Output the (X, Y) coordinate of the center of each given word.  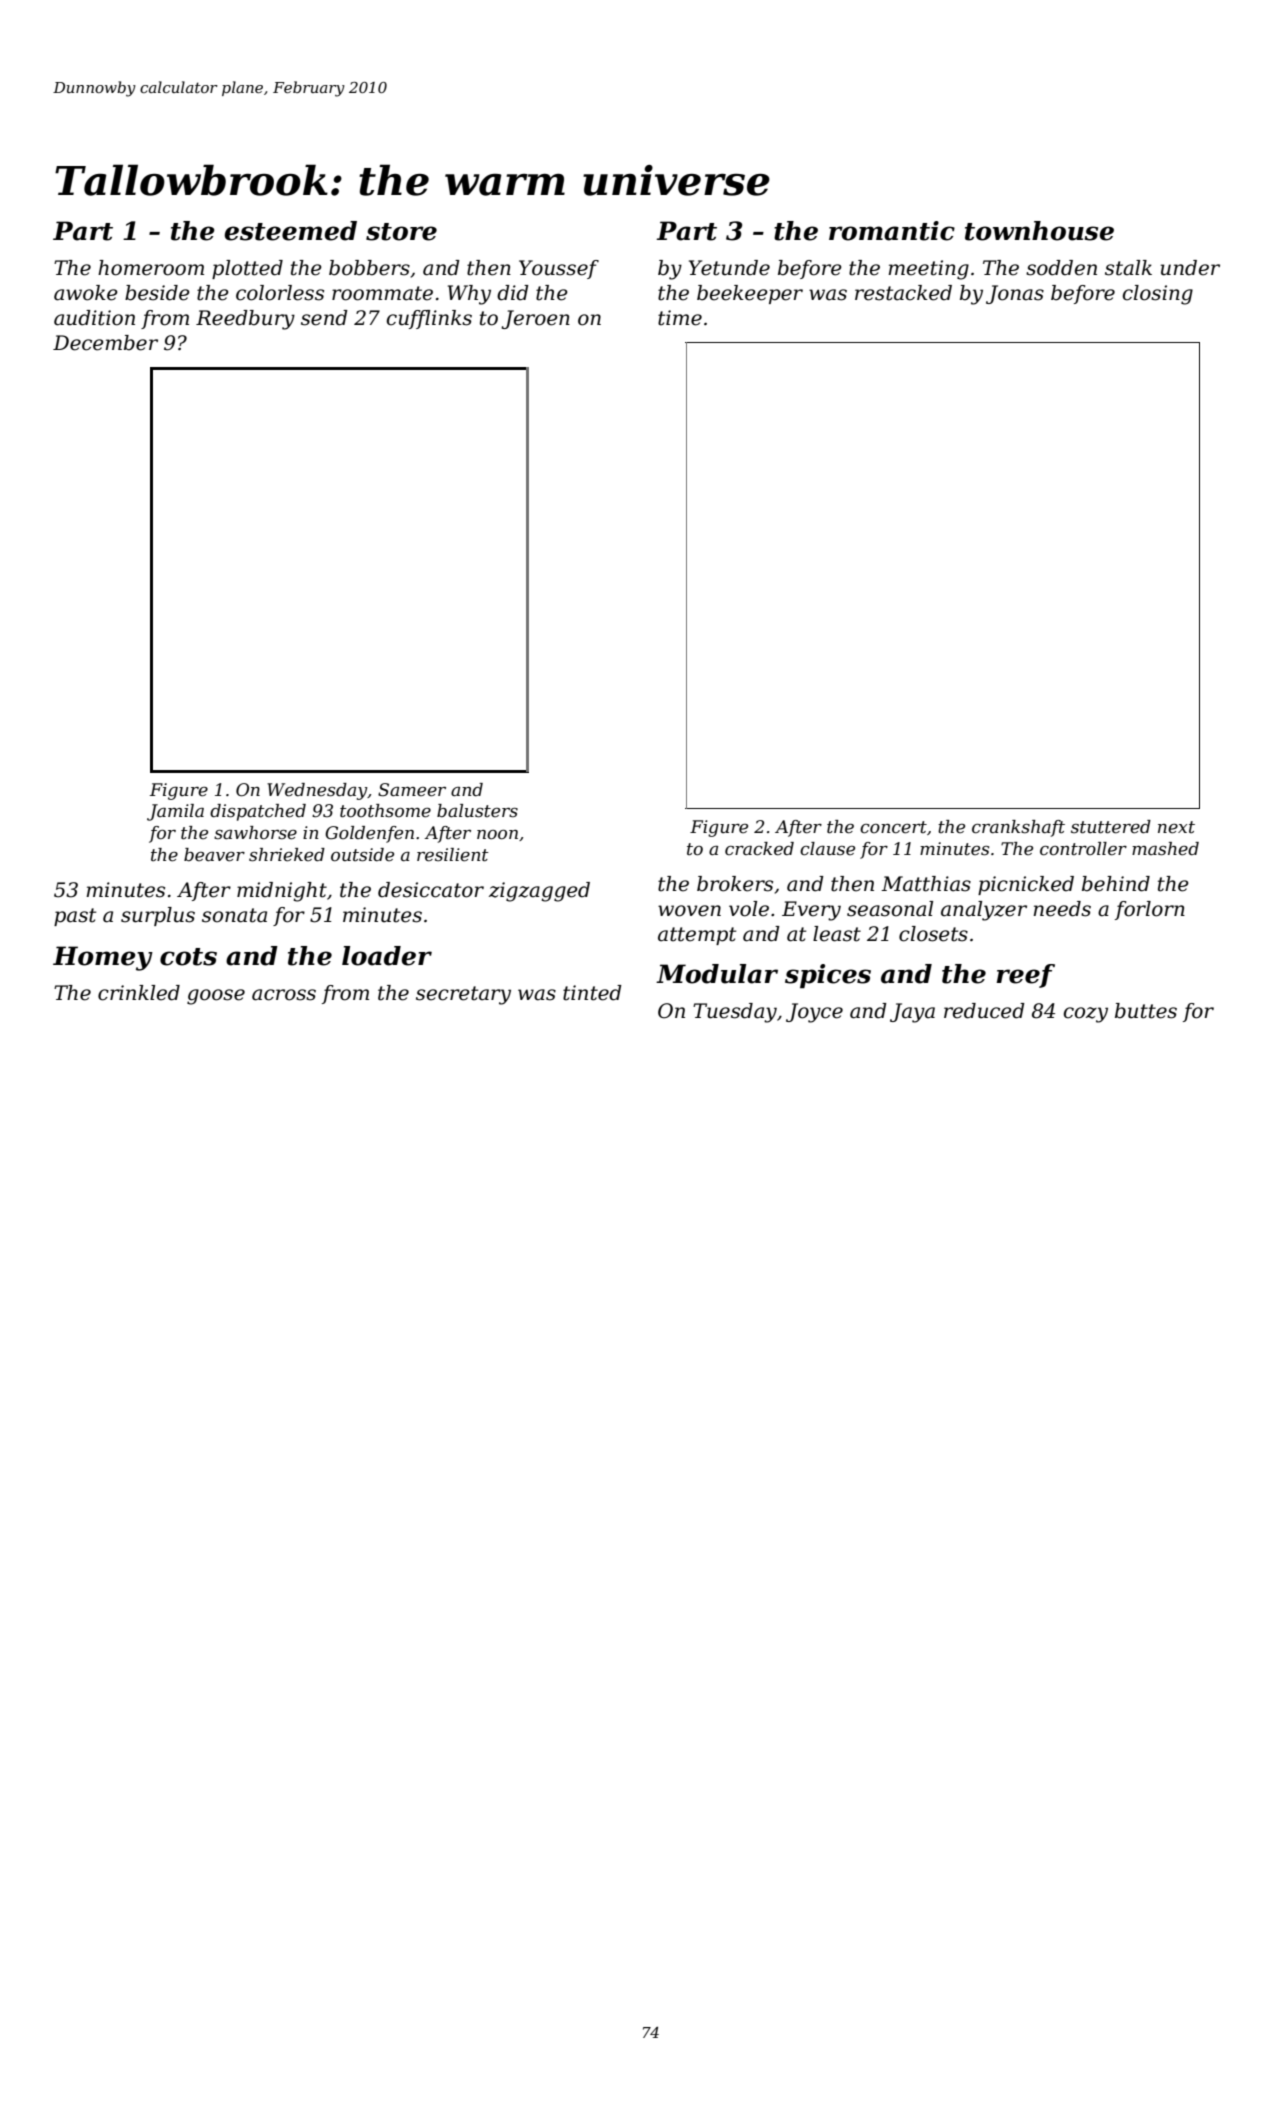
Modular (717, 974)
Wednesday (317, 791)
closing (1158, 295)
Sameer (412, 790)
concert (893, 827)
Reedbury (245, 320)
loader (387, 956)
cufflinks (429, 319)
